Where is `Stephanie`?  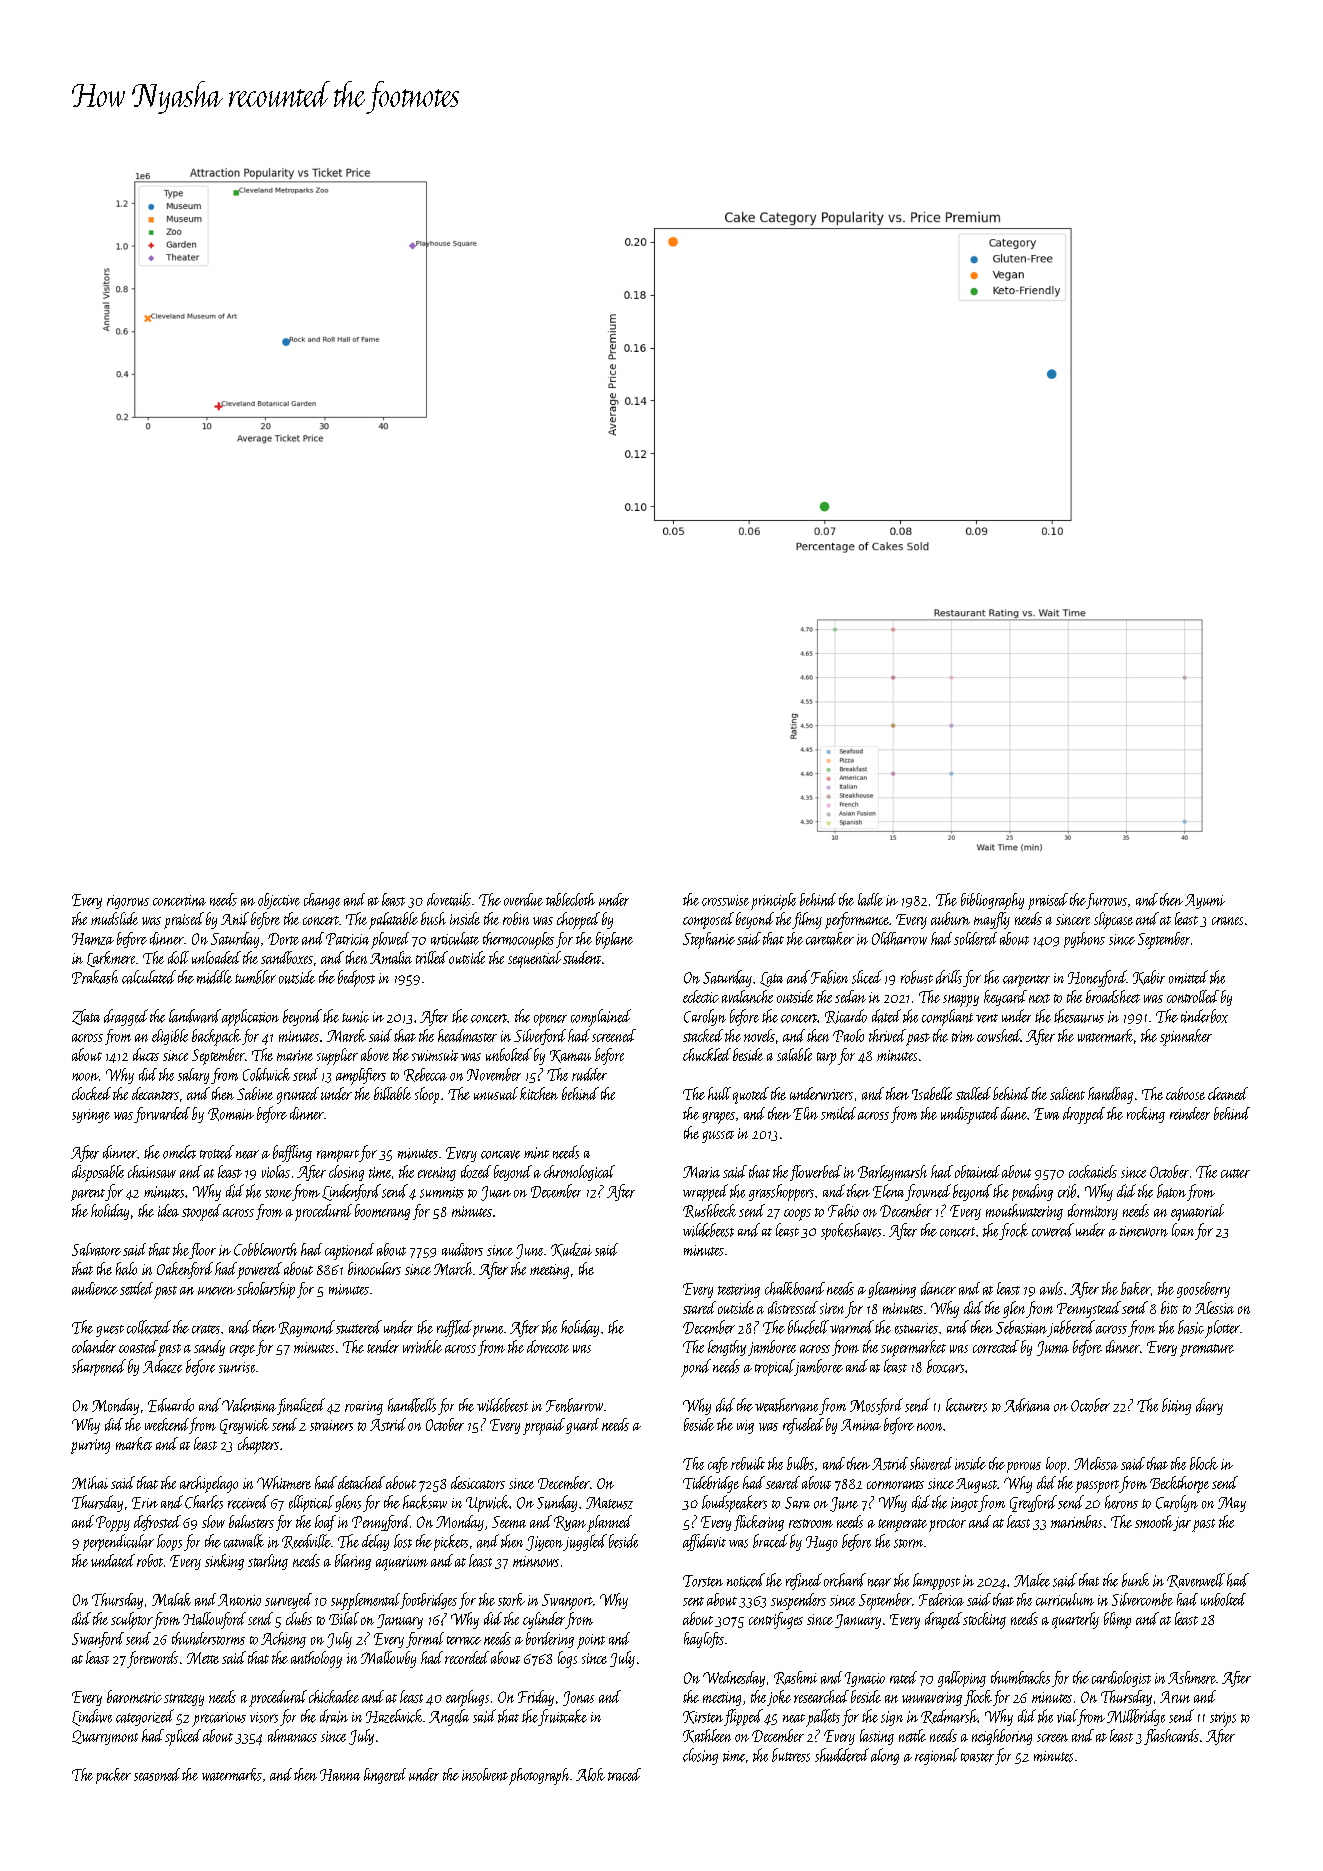
Stephanie is located at coordinates (709, 940).
